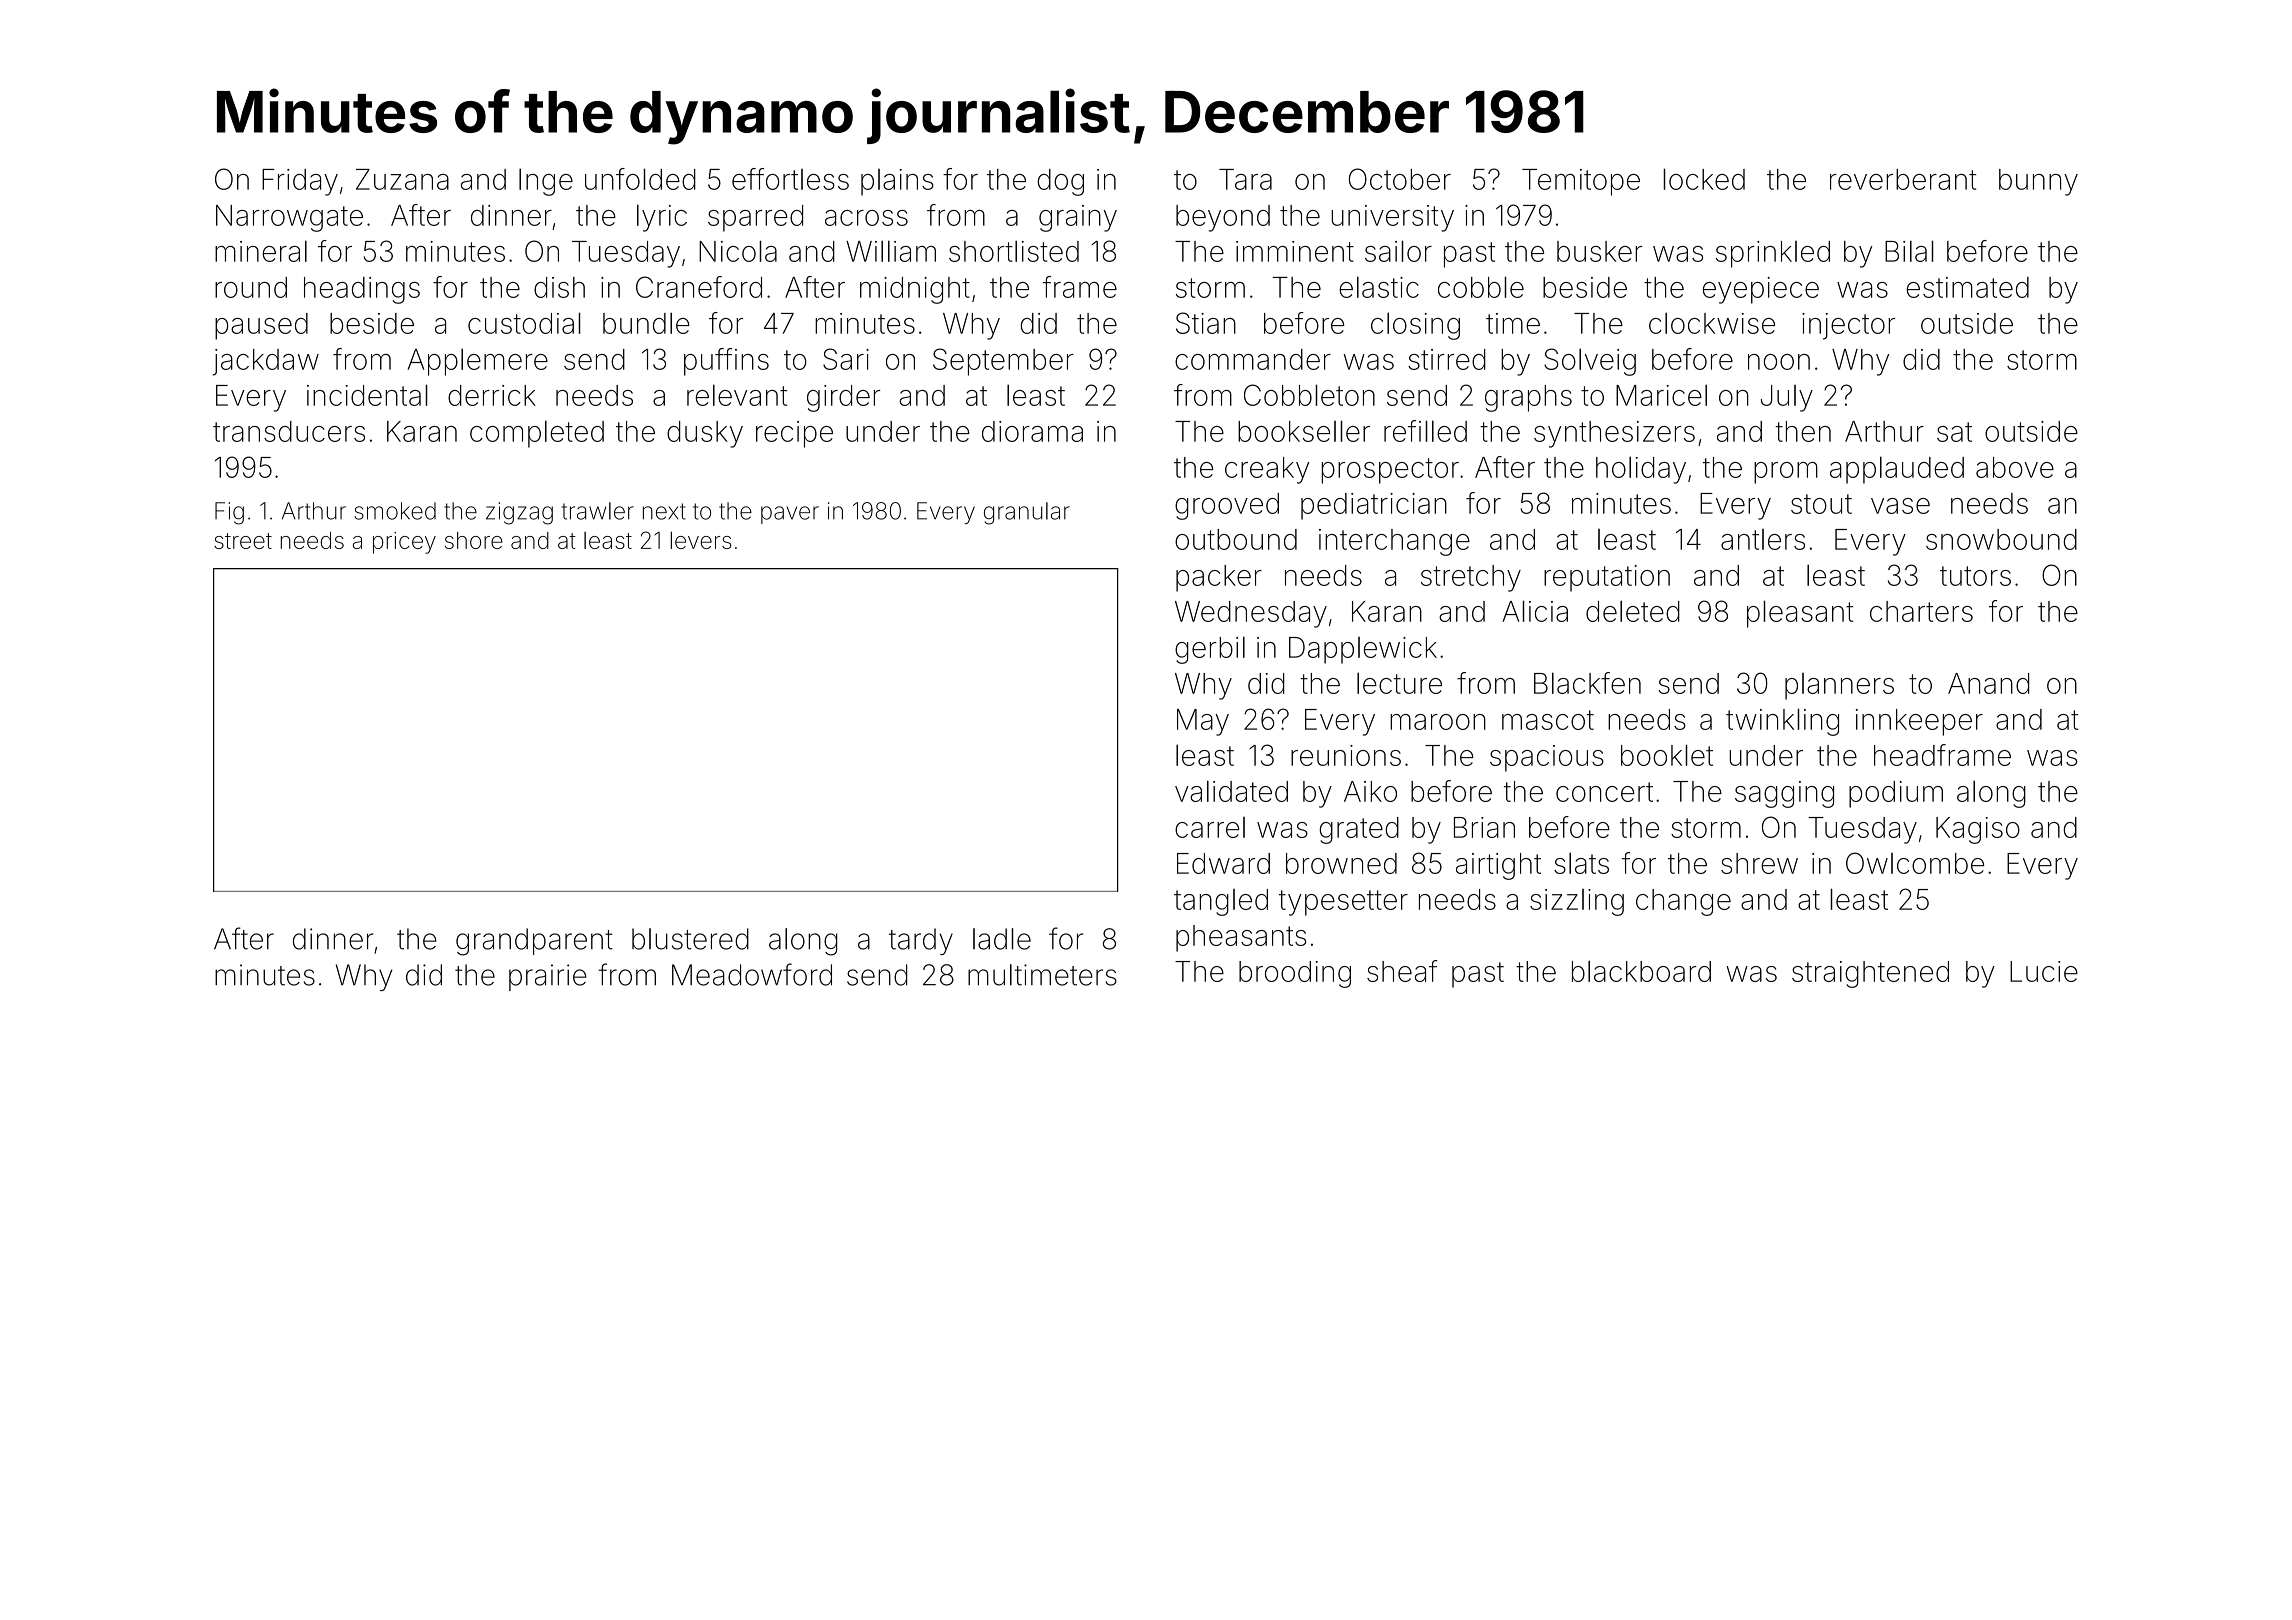  Describe the element at coordinates (402, 179) in the screenshot. I see `Zuzana` at that location.
